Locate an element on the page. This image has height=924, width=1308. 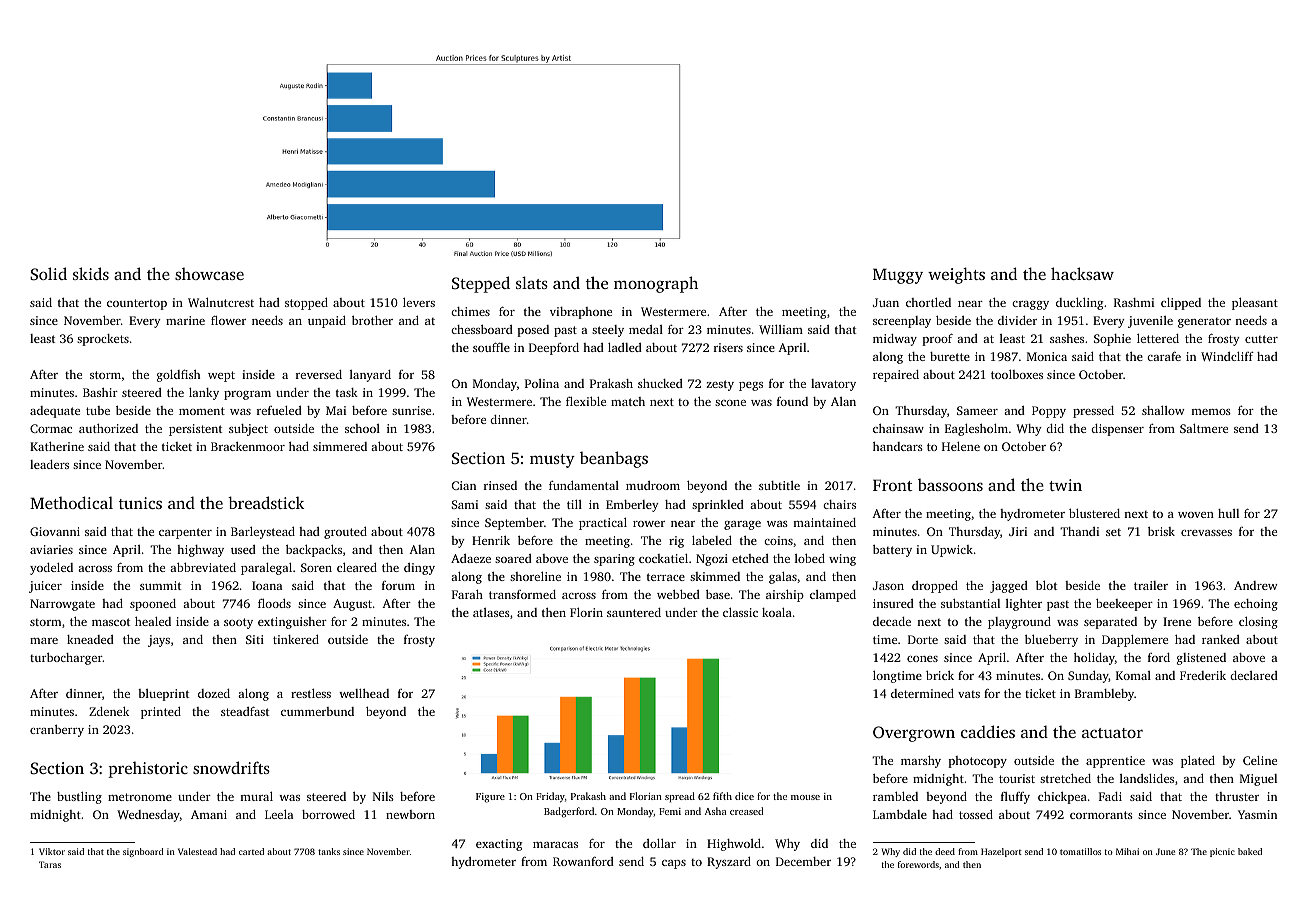
Leela is located at coordinates (279, 814).
